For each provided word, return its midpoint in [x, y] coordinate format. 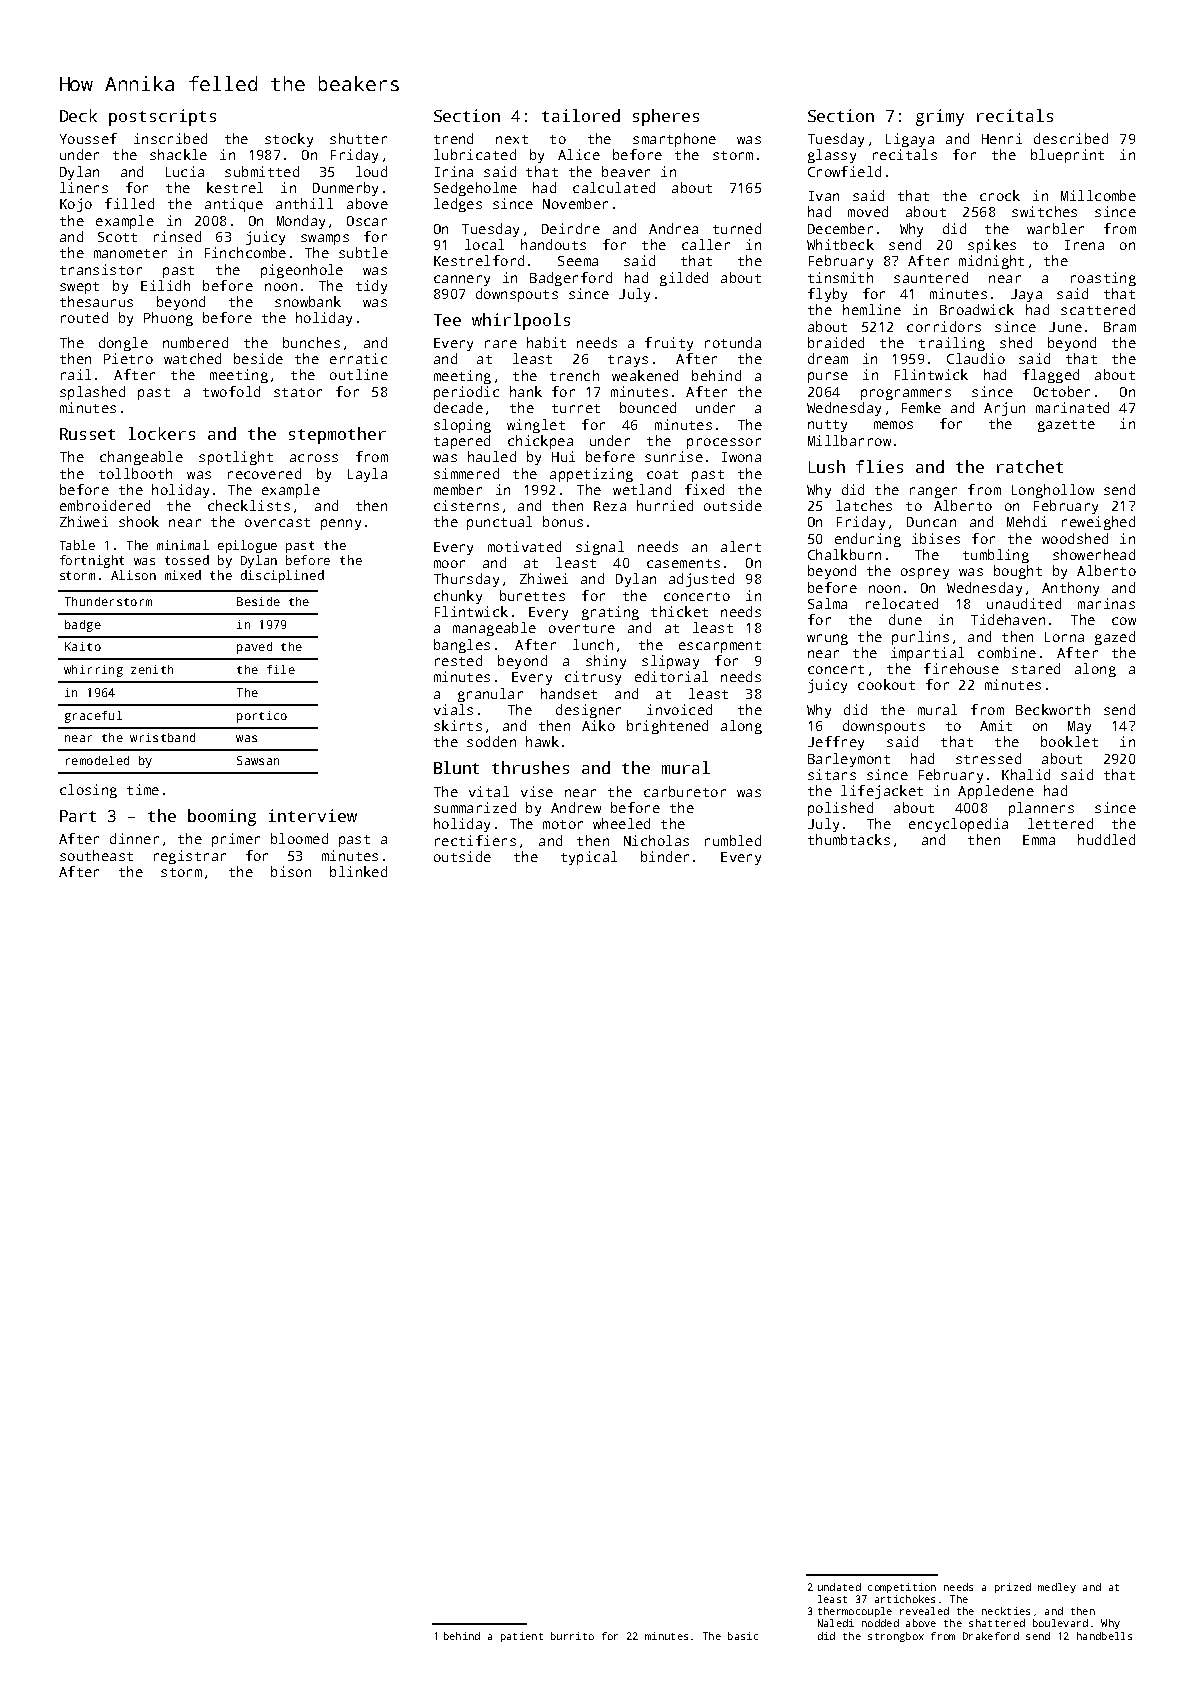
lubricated [475, 154]
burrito [572, 1636]
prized [1013, 1588]
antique [234, 205]
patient [522, 1637]
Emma [1039, 840]
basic [743, 1636]
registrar [190, 857]
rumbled [733, 840]
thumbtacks [849, 839]
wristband [162, 737]
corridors [944, 326]
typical [589, 858]
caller [706, 244]
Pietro [128, 358]
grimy [940, 117]
